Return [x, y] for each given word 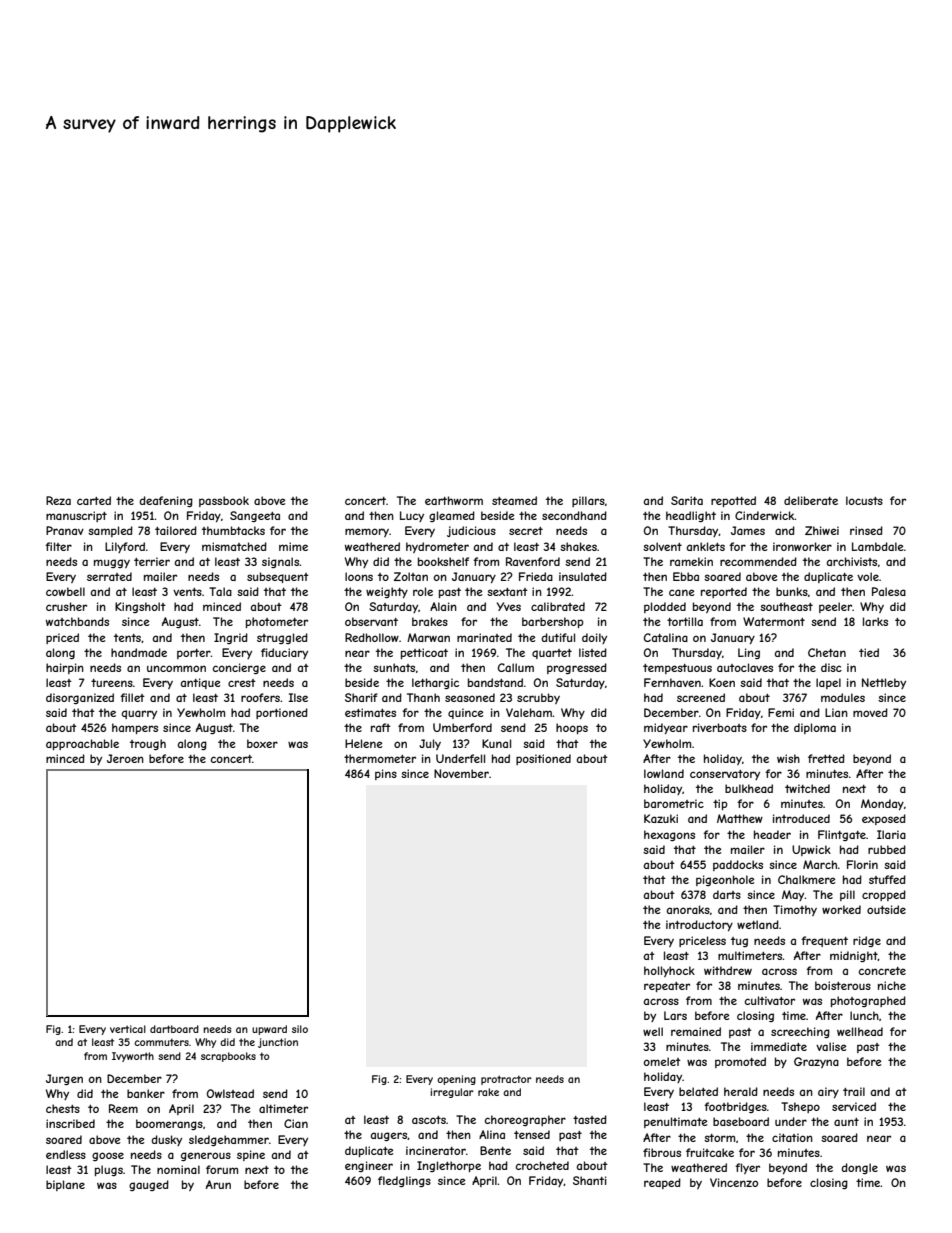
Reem [123, 1108]
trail [854, 1091]
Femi [781, 712]
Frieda [536, 576]
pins [386, 774]
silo [300, 1029]
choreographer [525, 1120]
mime [293, 546]
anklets [705, 546]
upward [269, 1030]
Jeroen [125, 758]
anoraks [688, 909]
